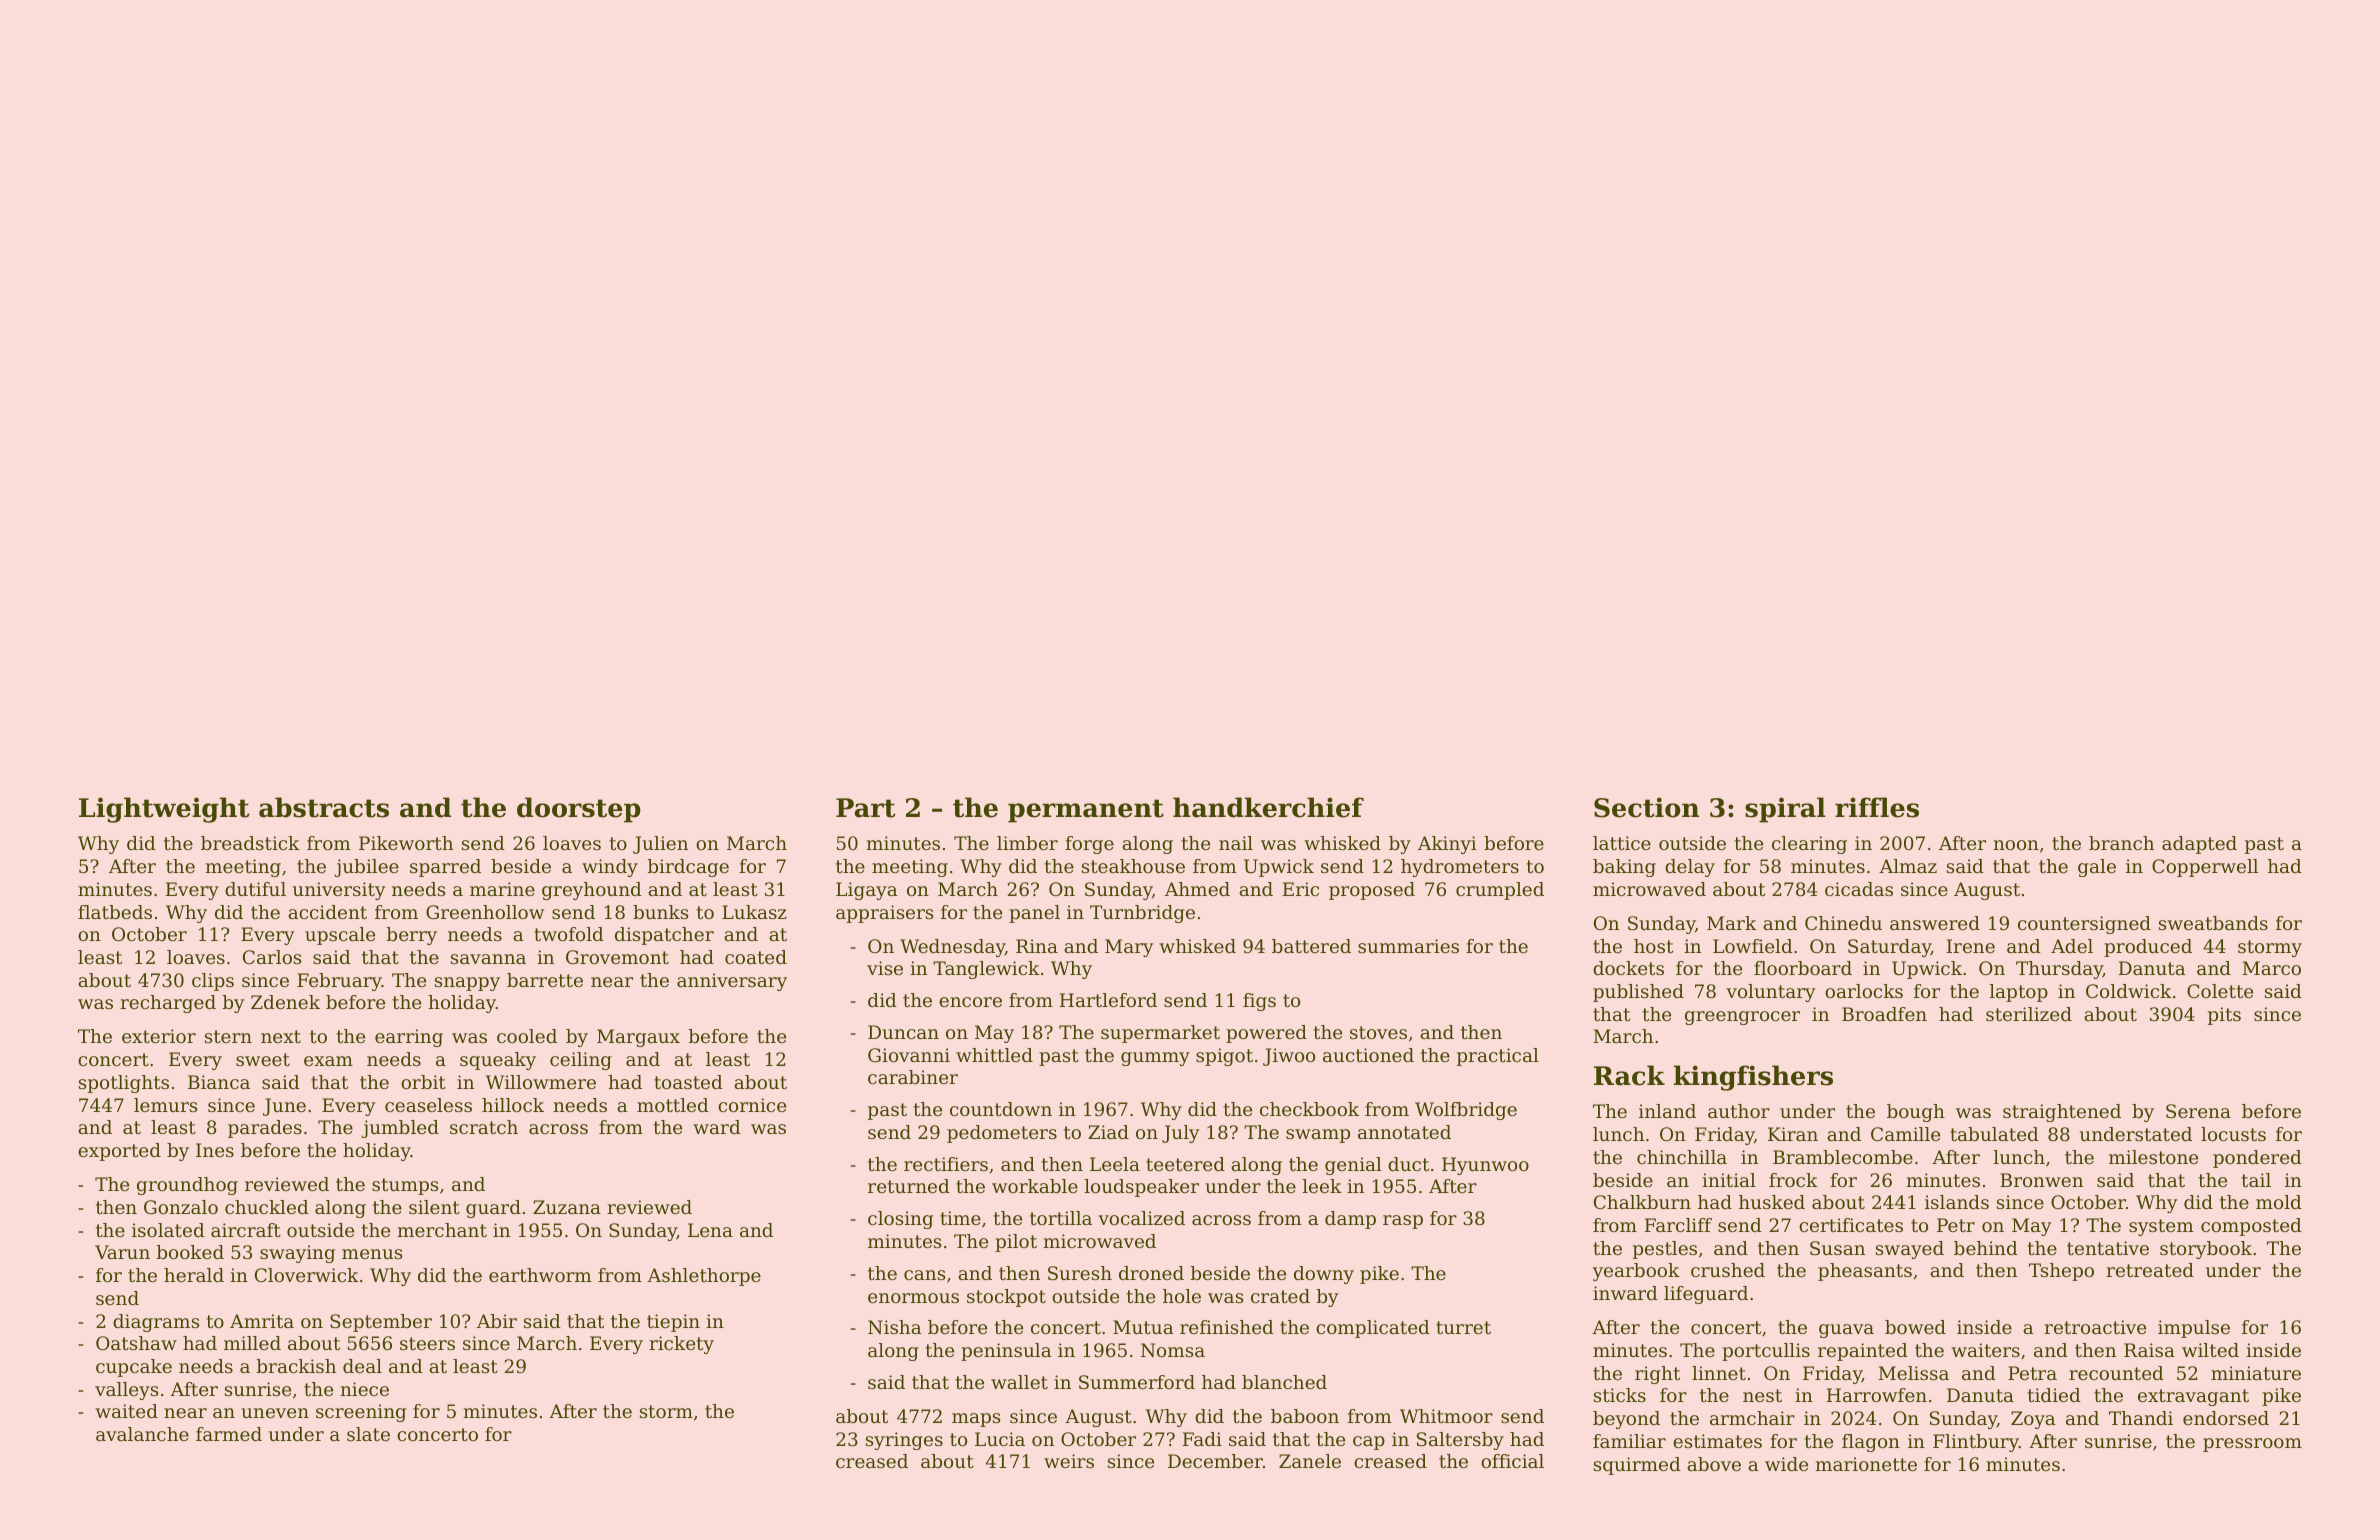  What do you see at coordinates (327, 912) in the screenshot?
I see `accident` at bounding box center [327, 912].
